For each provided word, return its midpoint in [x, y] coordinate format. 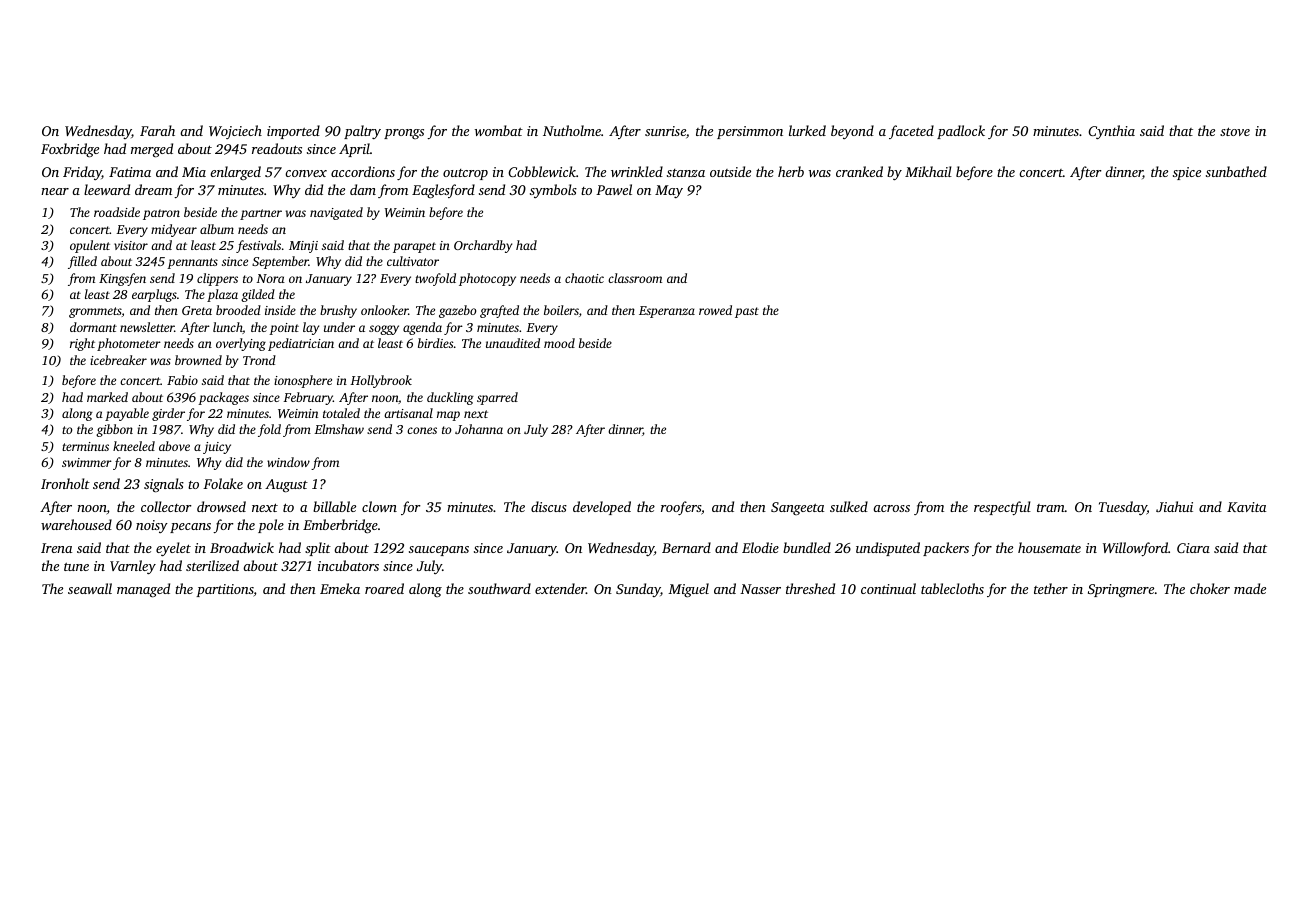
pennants [192, 263]
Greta [197, 310]
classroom [635, 278]
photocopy [487, 279]
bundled [807, 547]
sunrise [665, 131]
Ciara [1193, 548]
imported [293, 132]
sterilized [212, 565]
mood [559, 343]
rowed [715, 310]
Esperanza [667, 312]
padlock [961, 132]
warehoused [76, 524]
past [747, 312]
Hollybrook [381, 381]
